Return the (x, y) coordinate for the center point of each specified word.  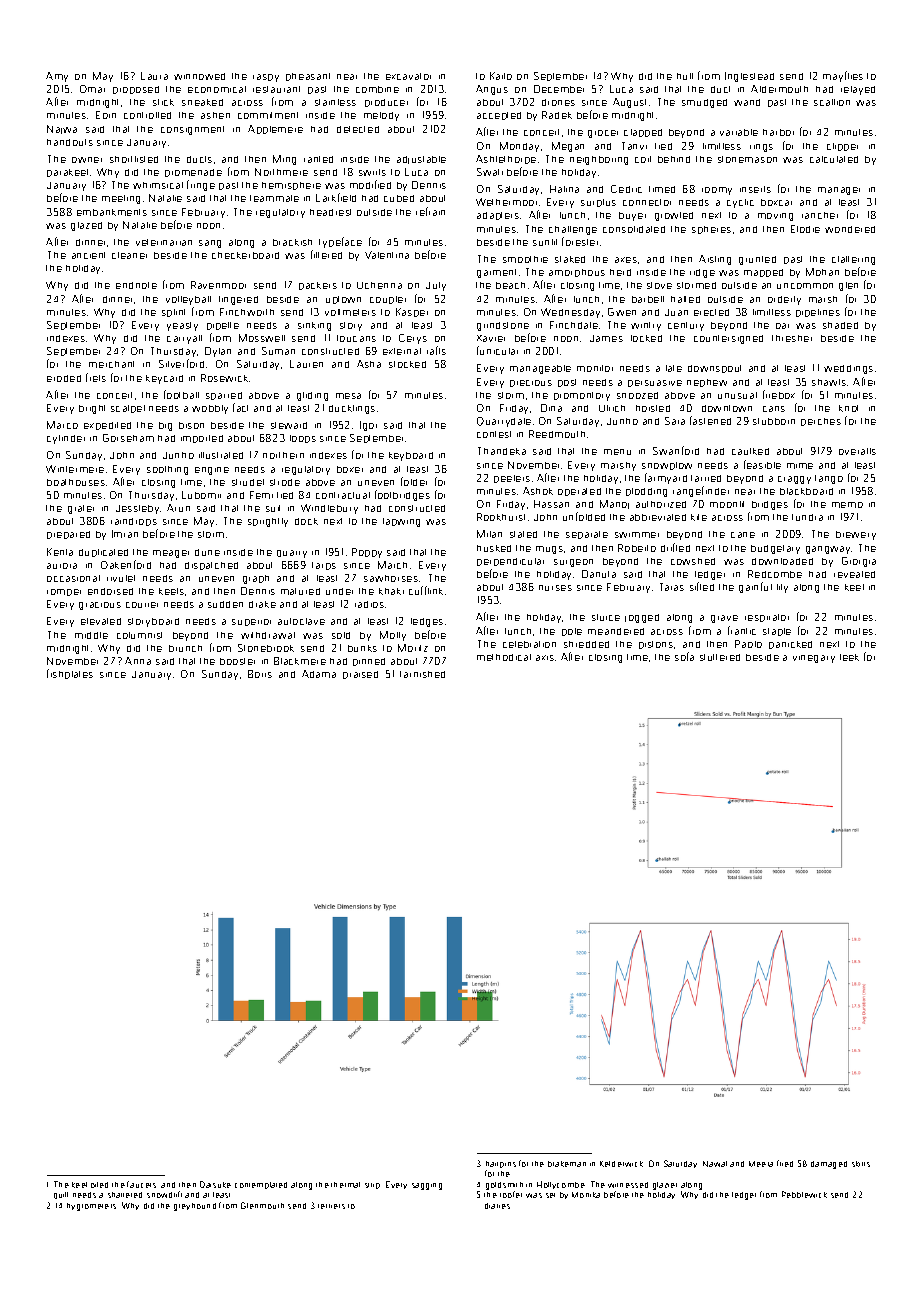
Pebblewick (804, 1194)
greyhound (195, 1207)
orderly (784, 300)
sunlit (545, 242)
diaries (497, 1206)
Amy (57, 77)
